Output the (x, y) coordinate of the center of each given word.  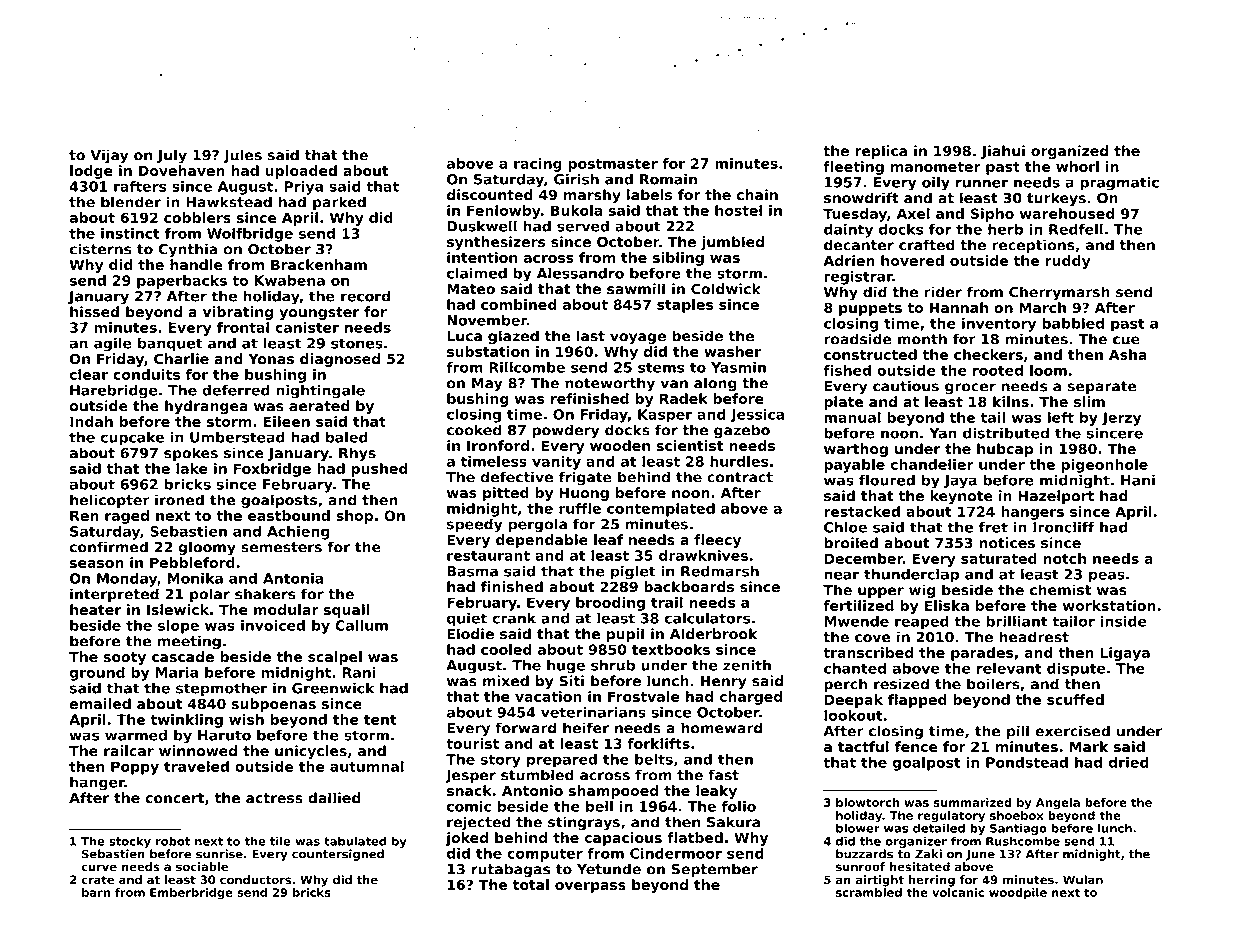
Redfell (1076, 229)
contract (740, 477)
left (1061, 417)
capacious (623, 839)
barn (96, 892)
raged (127, 517)
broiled (851, 543)
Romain (668, 179)
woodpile (1018, 893)
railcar (129, 751)
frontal (243, 327)
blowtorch (867, 802)
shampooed (613, 792)
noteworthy (610, 384)
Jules (242, 156)
